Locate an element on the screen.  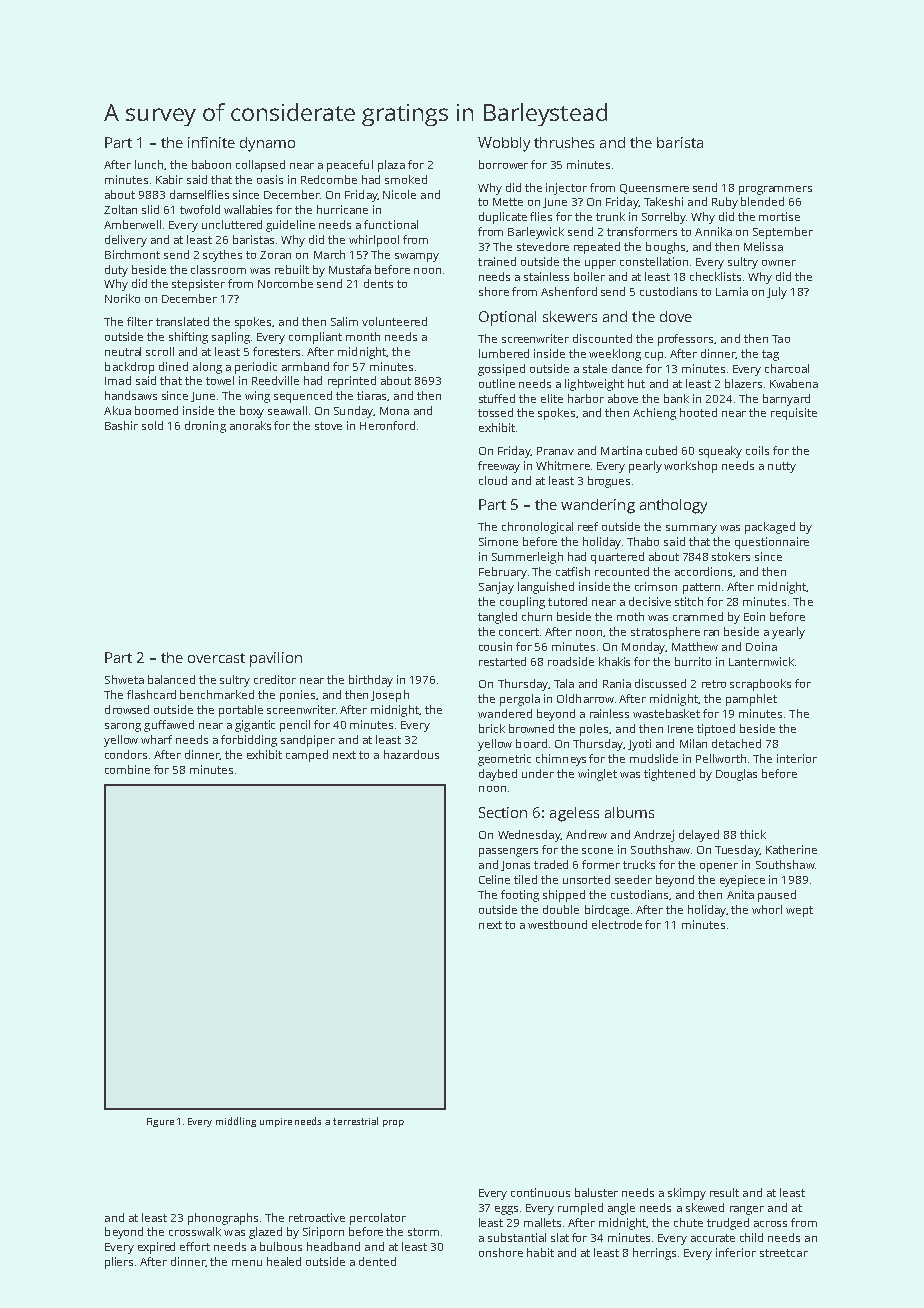
middling is located at coordinates (236, 1122).
